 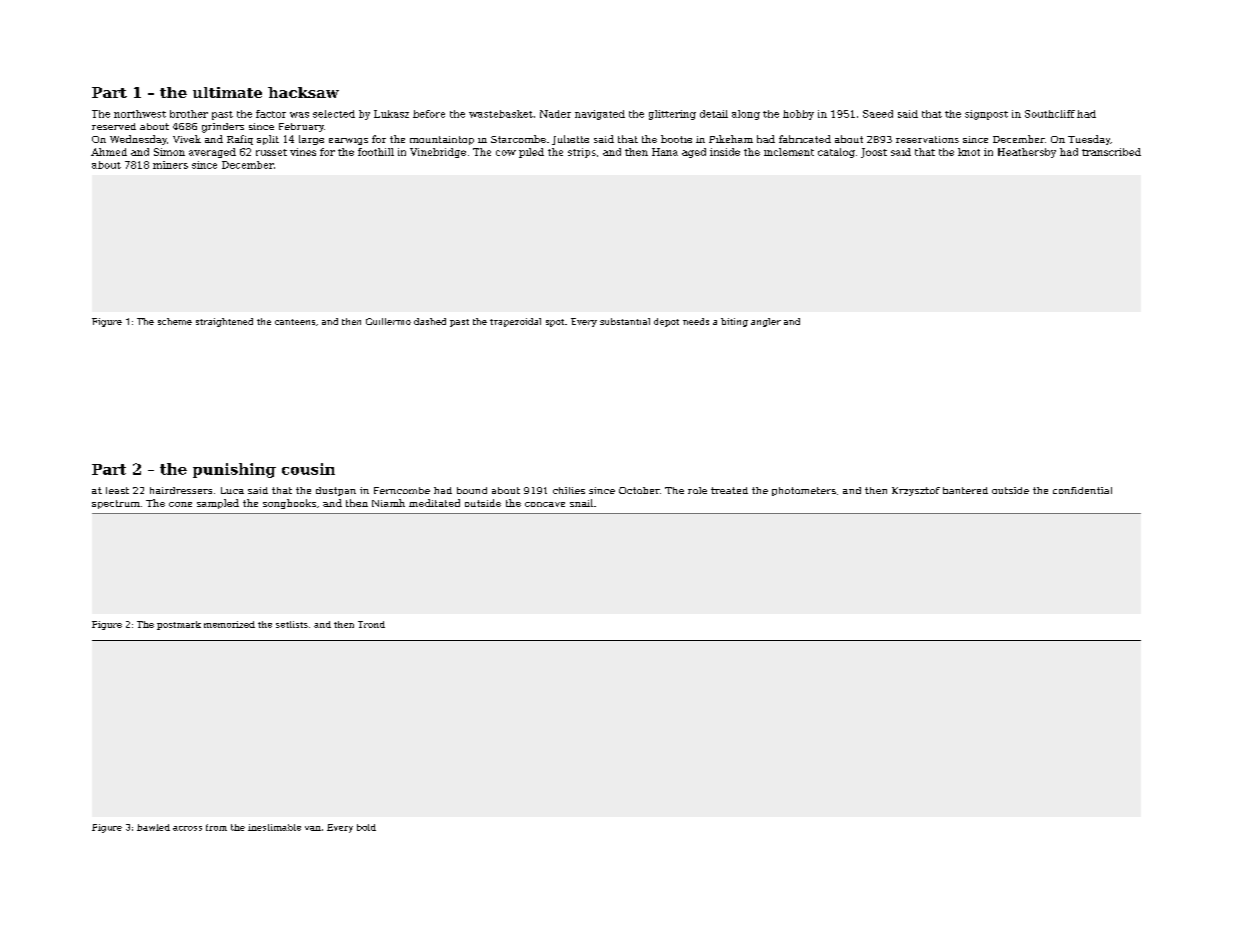 I want to click on least, so click(x=117, y=490).
